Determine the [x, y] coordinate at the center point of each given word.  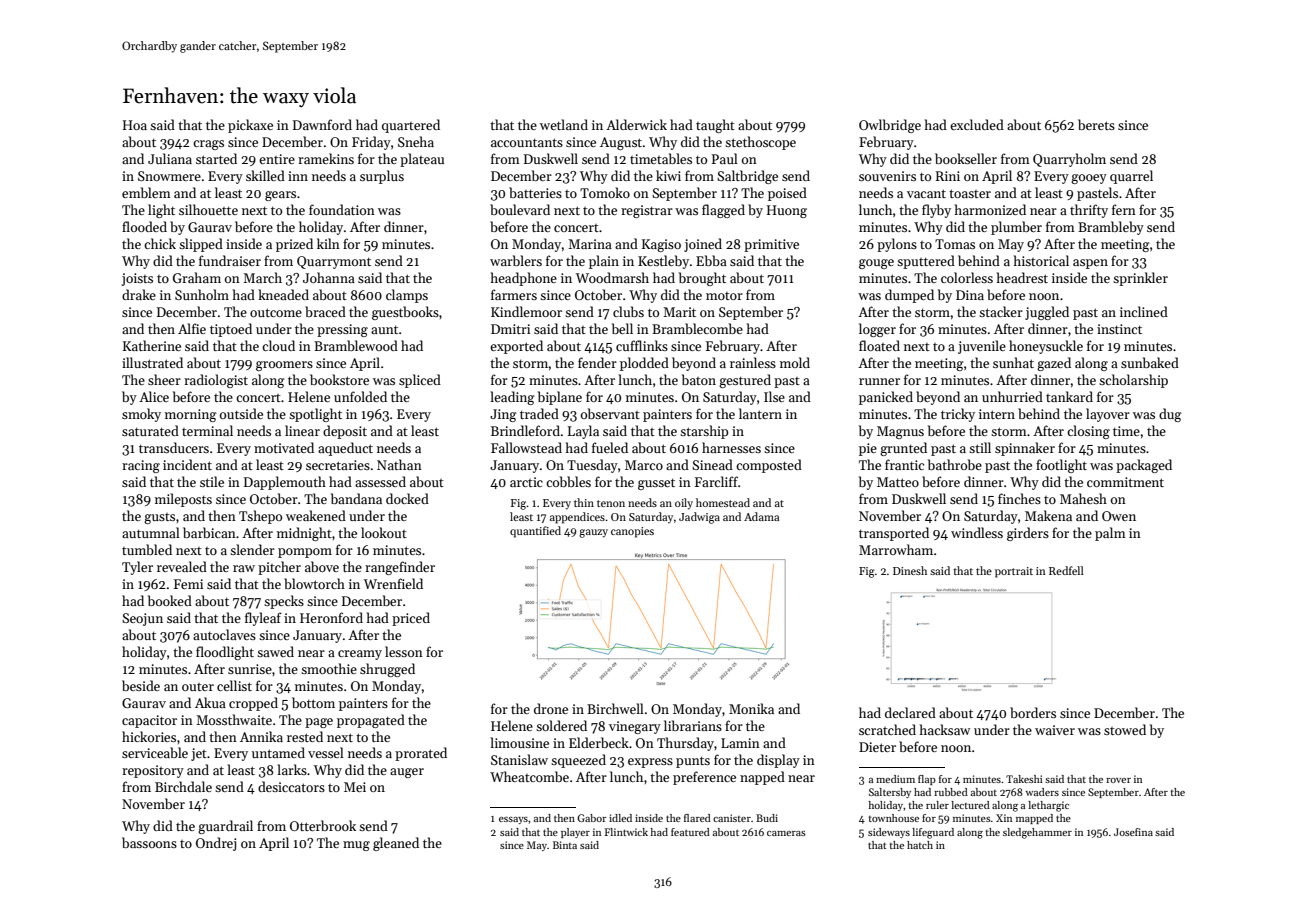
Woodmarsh [612, 277]
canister [732, 818]
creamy [360, 655]
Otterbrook [323, 825]
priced [411, 619]
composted [769, 466]
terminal [207, 430]
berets [1096, 124]
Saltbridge [747, 177]
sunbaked [1150, 362]
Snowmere [169, 176]
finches [1019, 498]
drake [139, 294]
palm [1110, 534]
